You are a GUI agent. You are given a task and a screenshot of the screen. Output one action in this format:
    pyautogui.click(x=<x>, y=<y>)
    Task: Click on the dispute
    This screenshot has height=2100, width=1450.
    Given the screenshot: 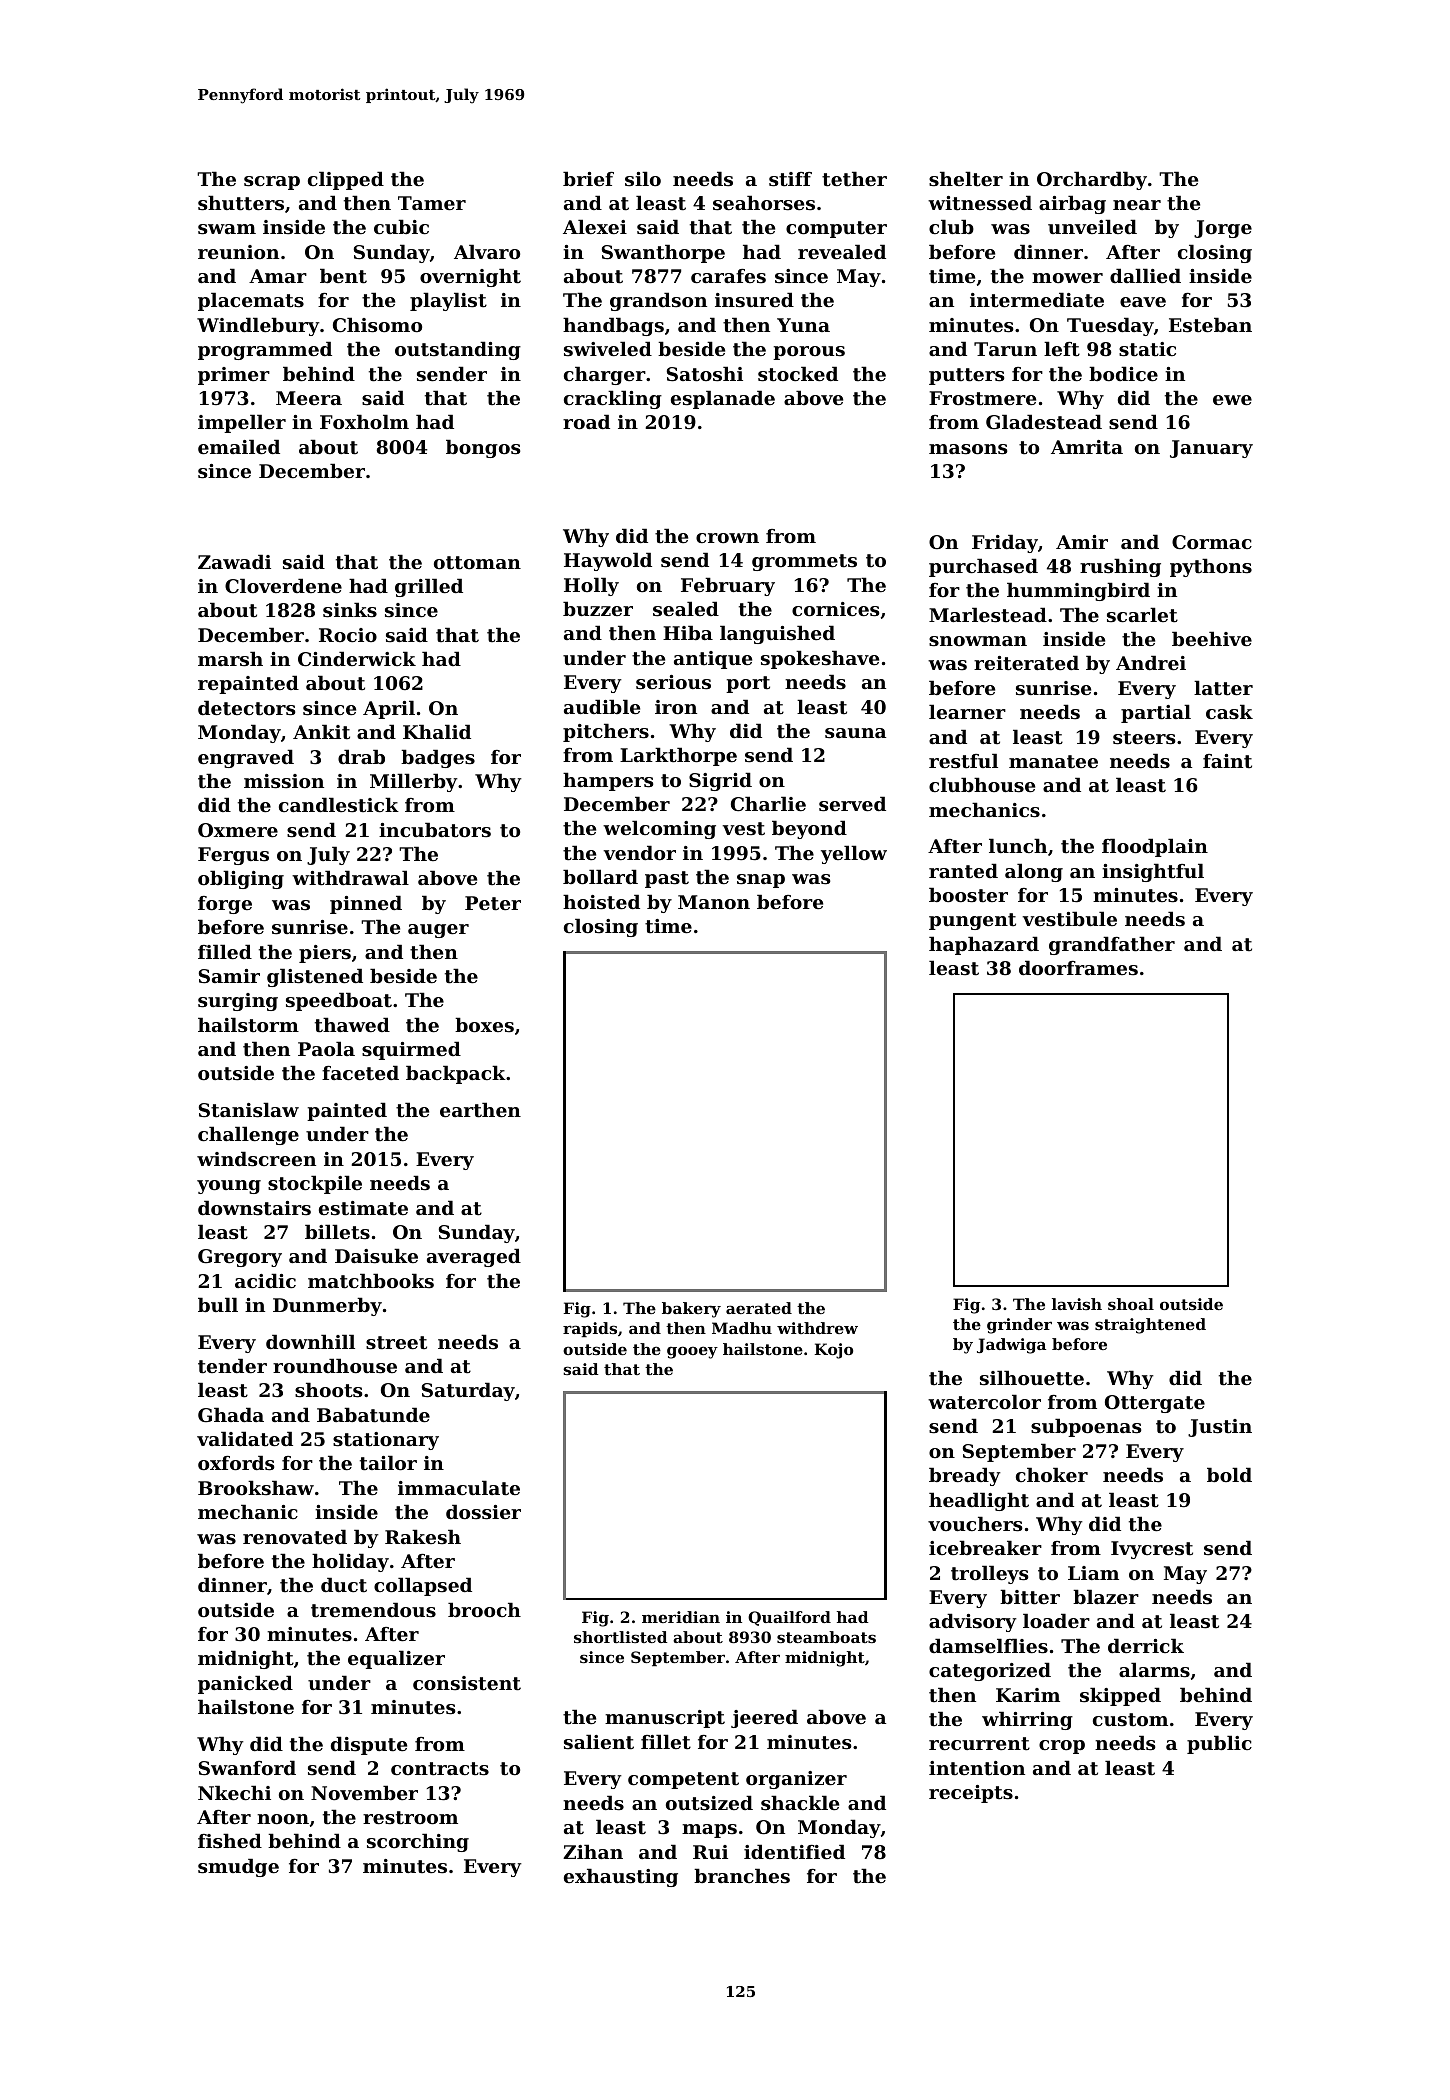 What is the action you would take?
    pyautogui.click(x=369, y=1745)
